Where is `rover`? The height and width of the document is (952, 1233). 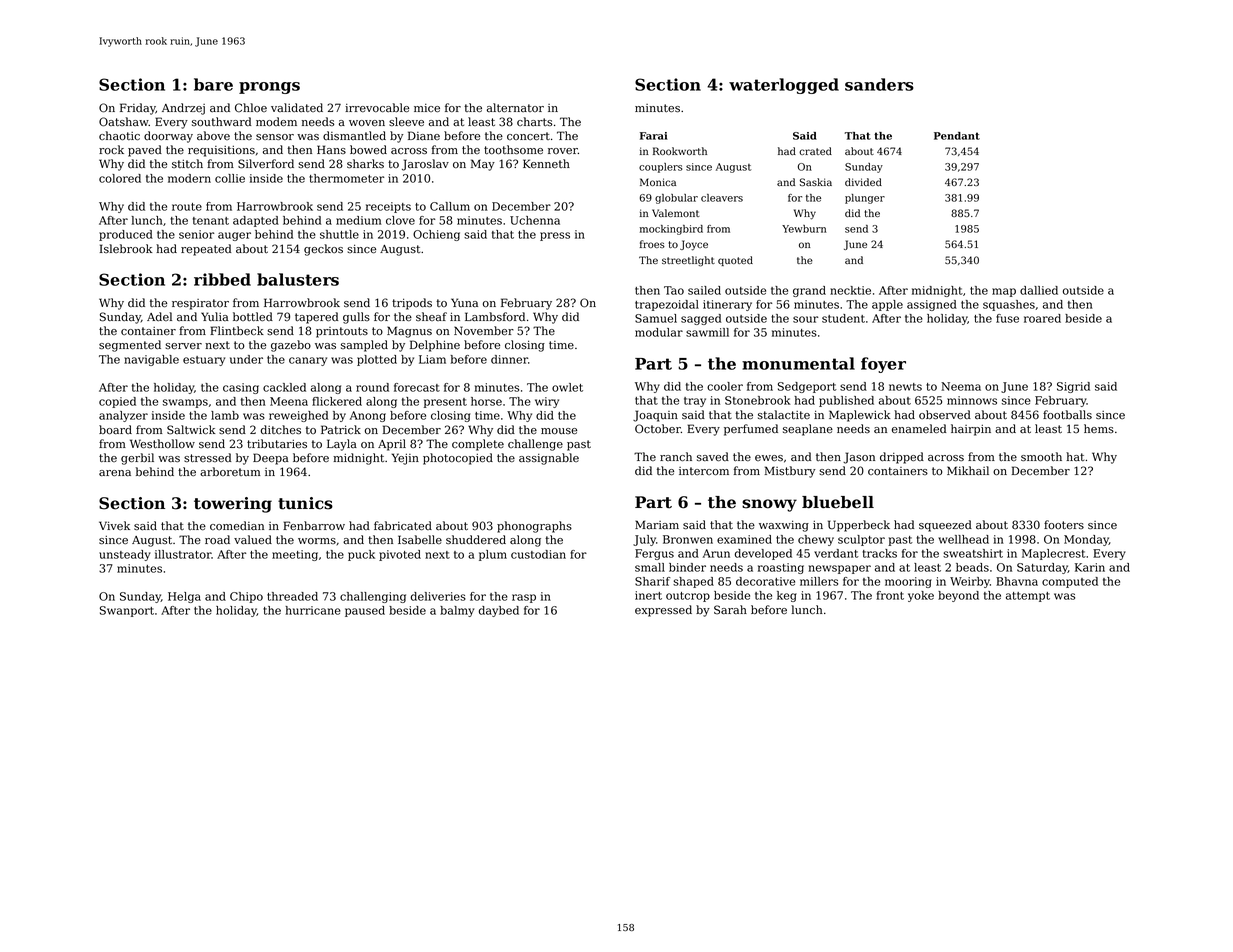 rover is located at coordinates (563, 151).
